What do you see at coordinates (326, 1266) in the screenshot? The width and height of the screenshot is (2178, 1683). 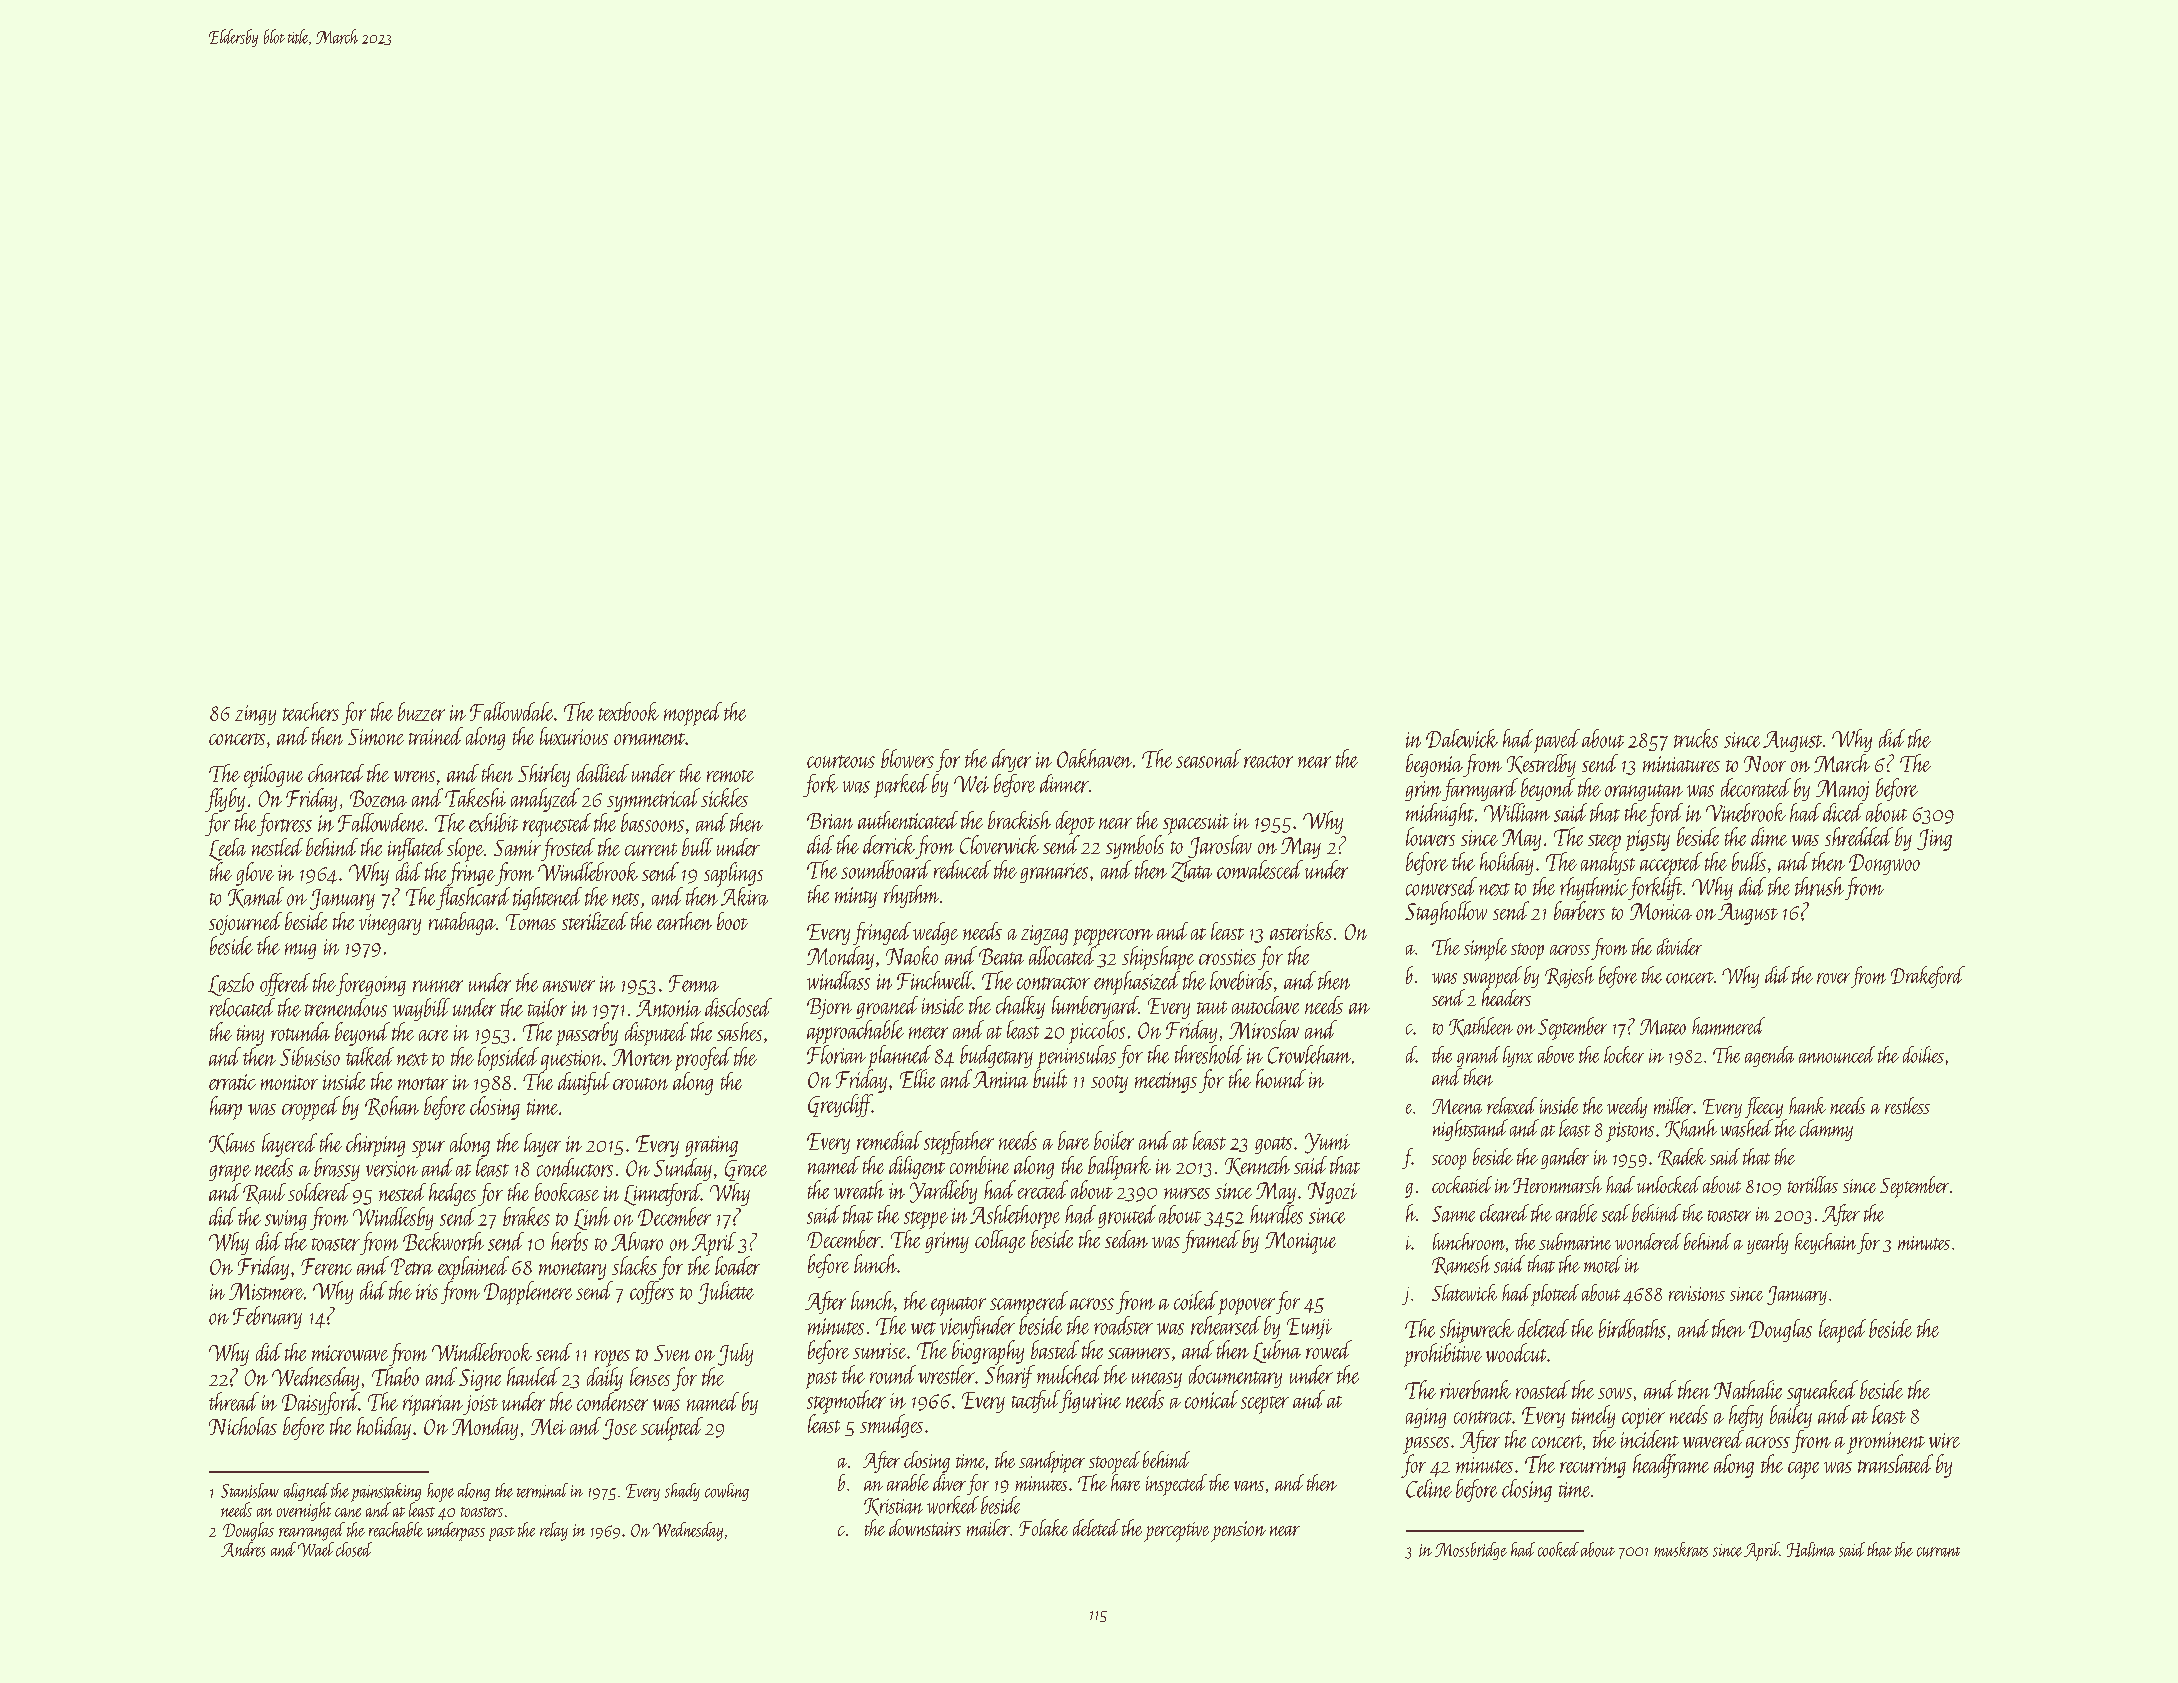 I see `Ferenc` at bounding box center [326, 1266].
